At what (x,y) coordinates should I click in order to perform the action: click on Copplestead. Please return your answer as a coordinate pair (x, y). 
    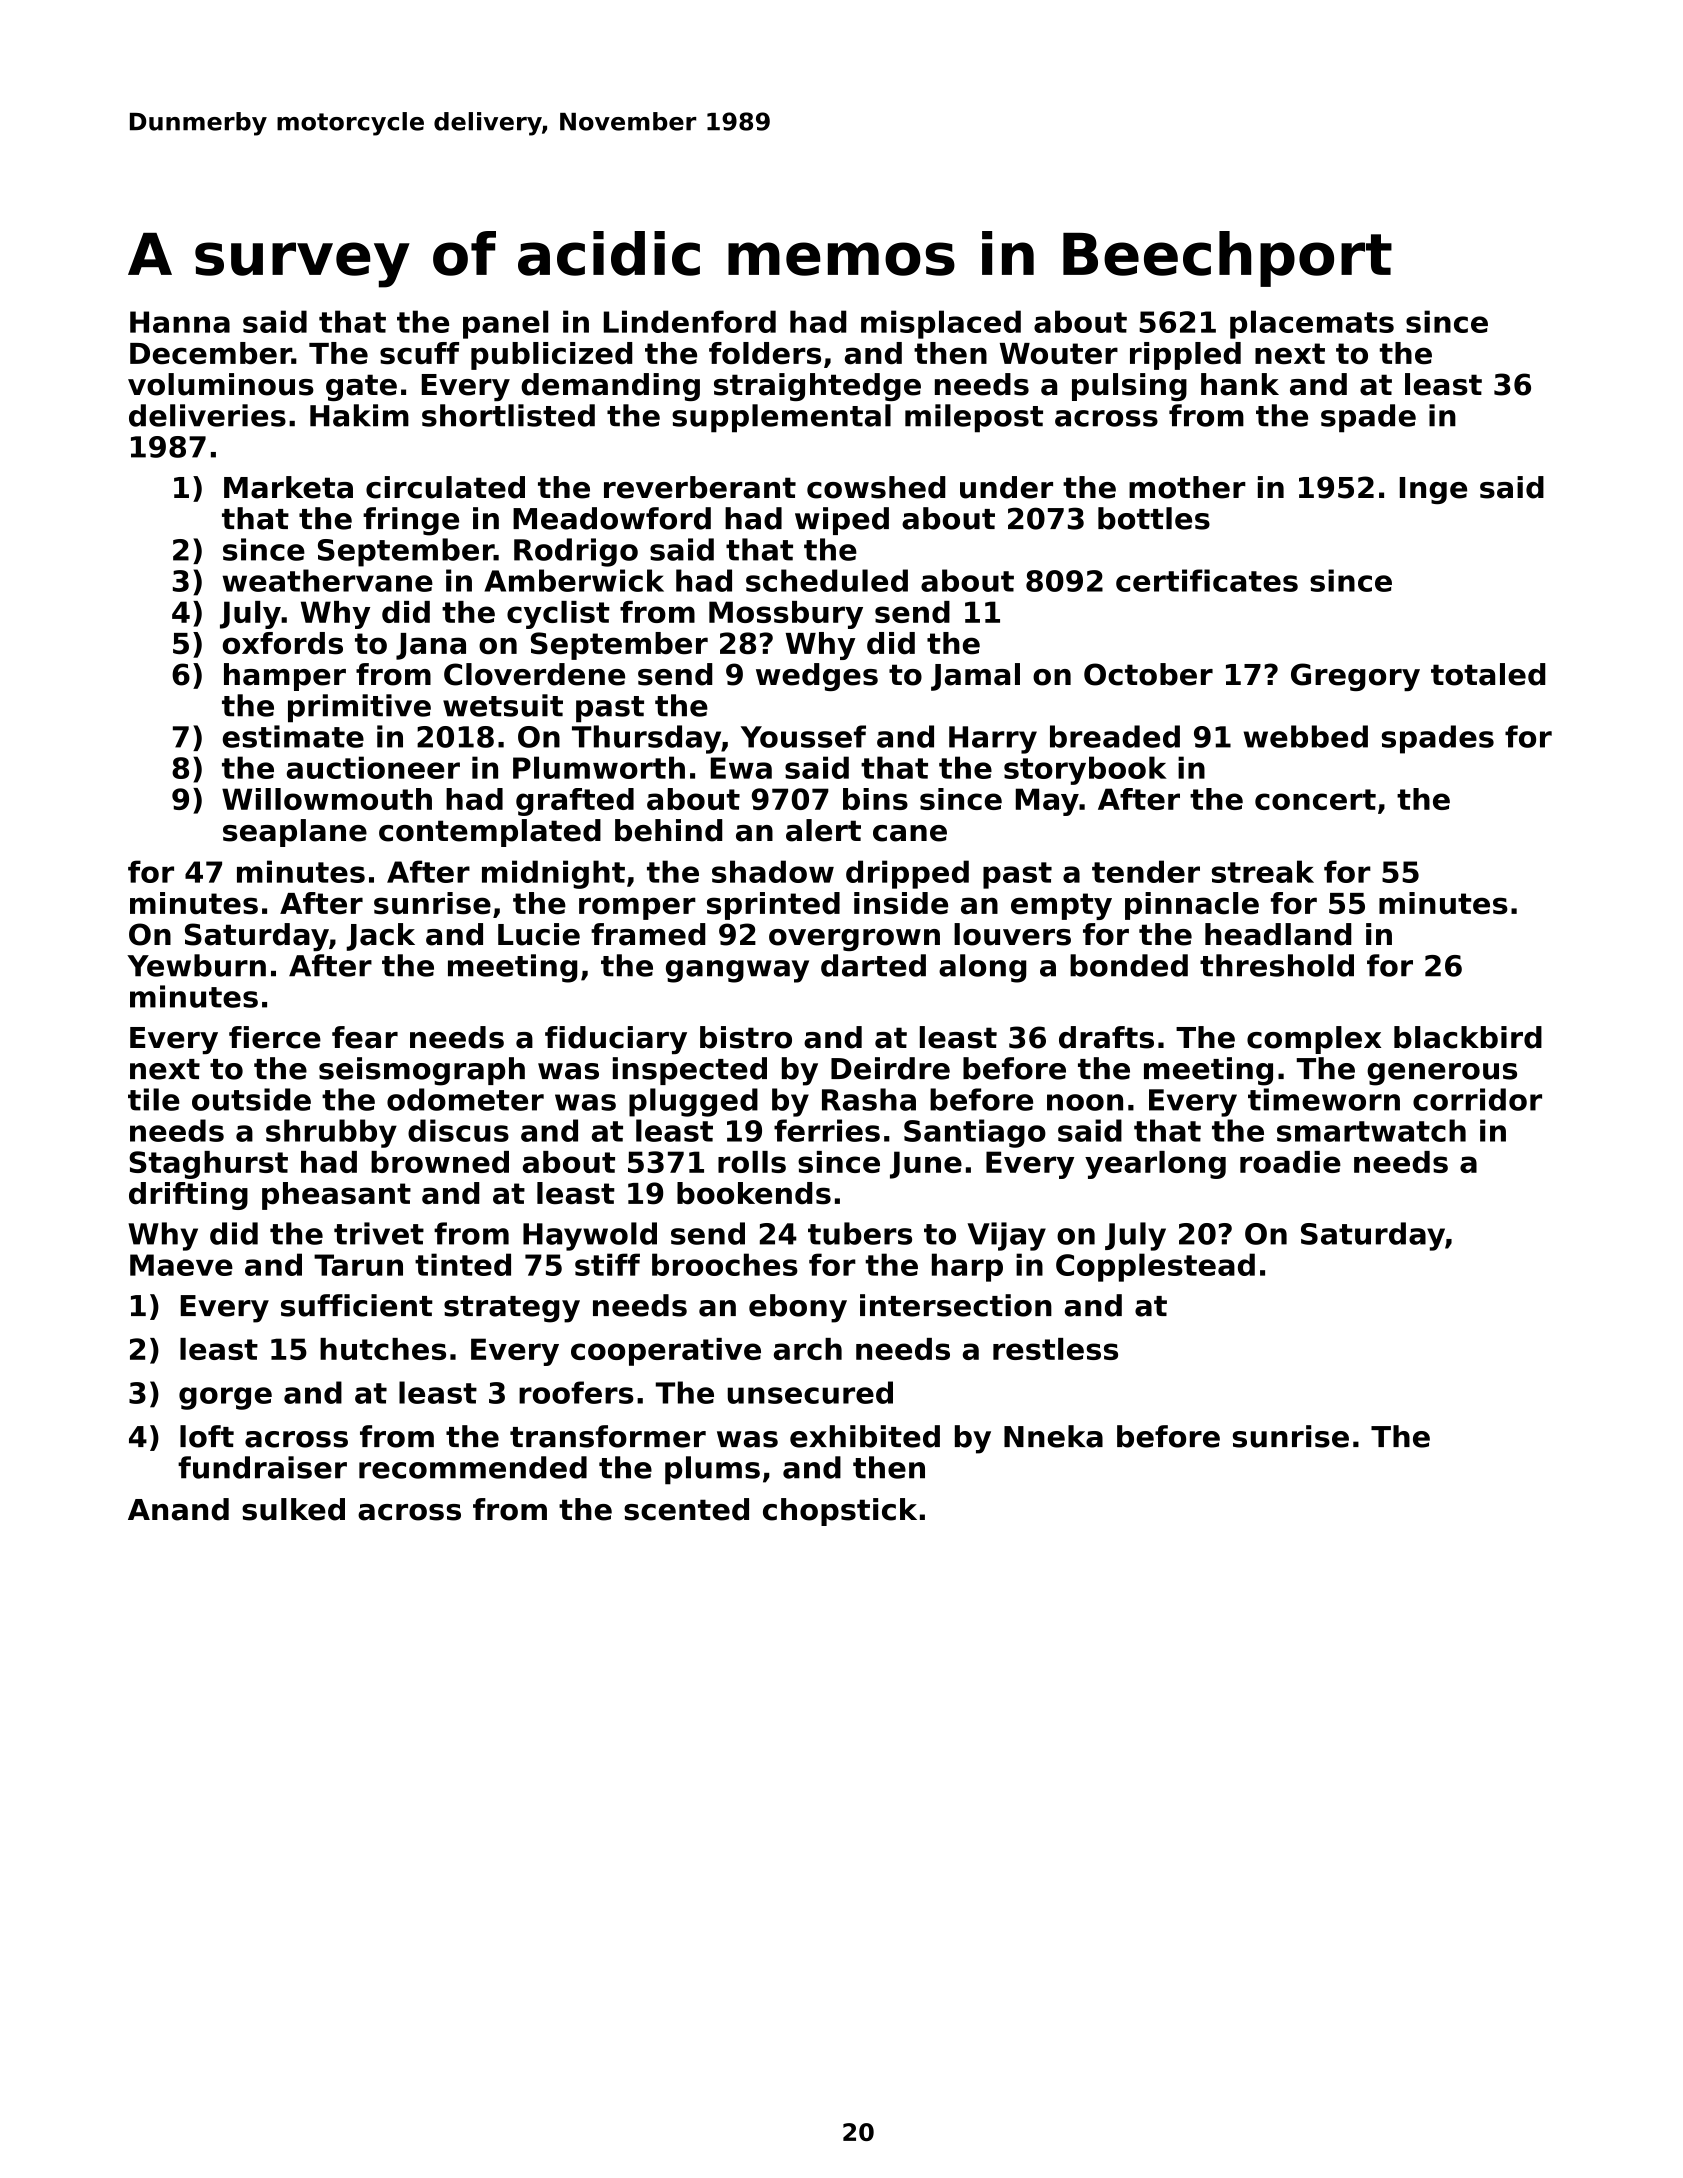
    Looking at the image, I should click on (1155, 1267).
